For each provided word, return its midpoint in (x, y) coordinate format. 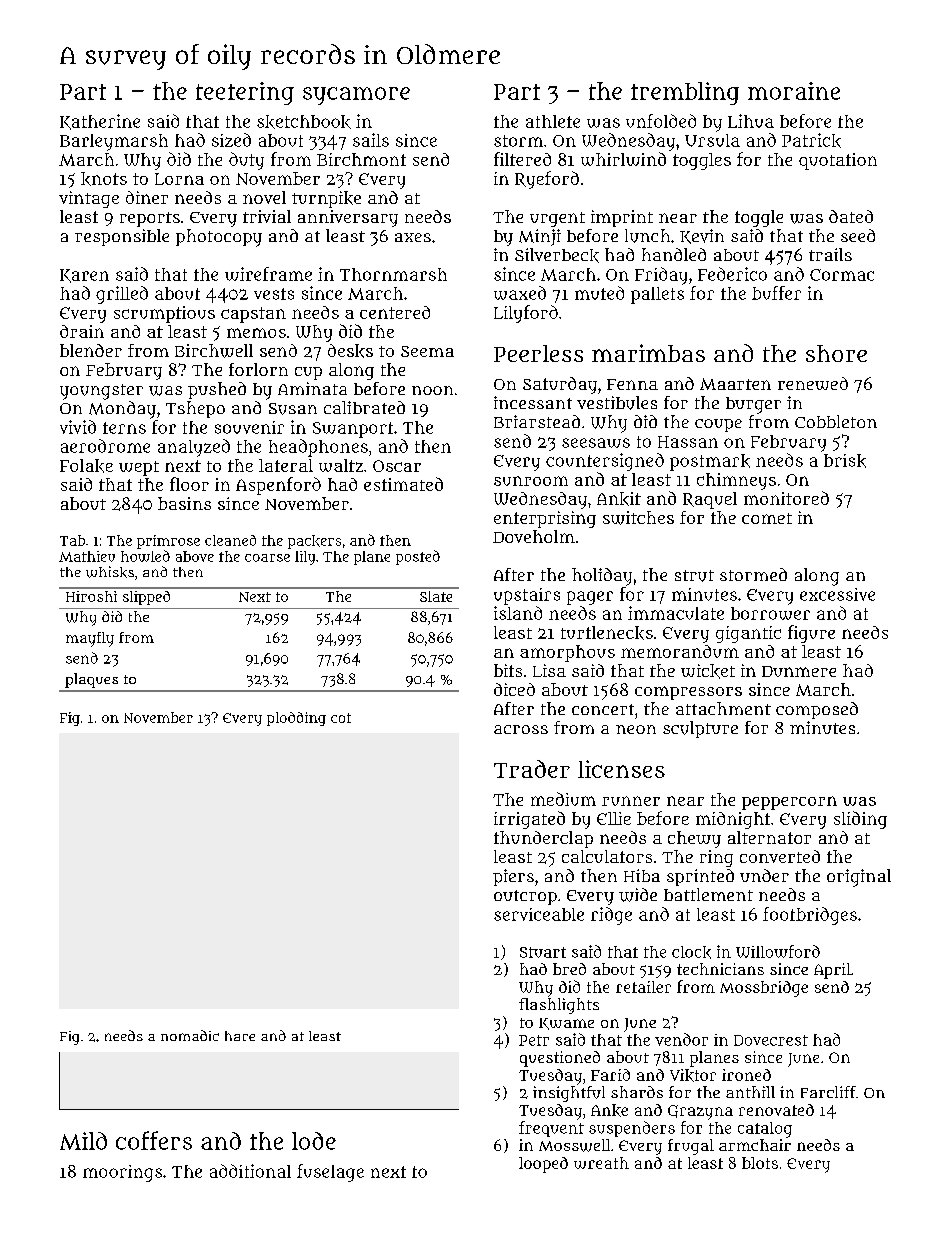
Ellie (614, 818)
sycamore (356, 96)
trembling (685, 93)
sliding (860, 820)
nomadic (190, 1035)
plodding (296, 719)
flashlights (559, 1006)
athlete (553, 121)
